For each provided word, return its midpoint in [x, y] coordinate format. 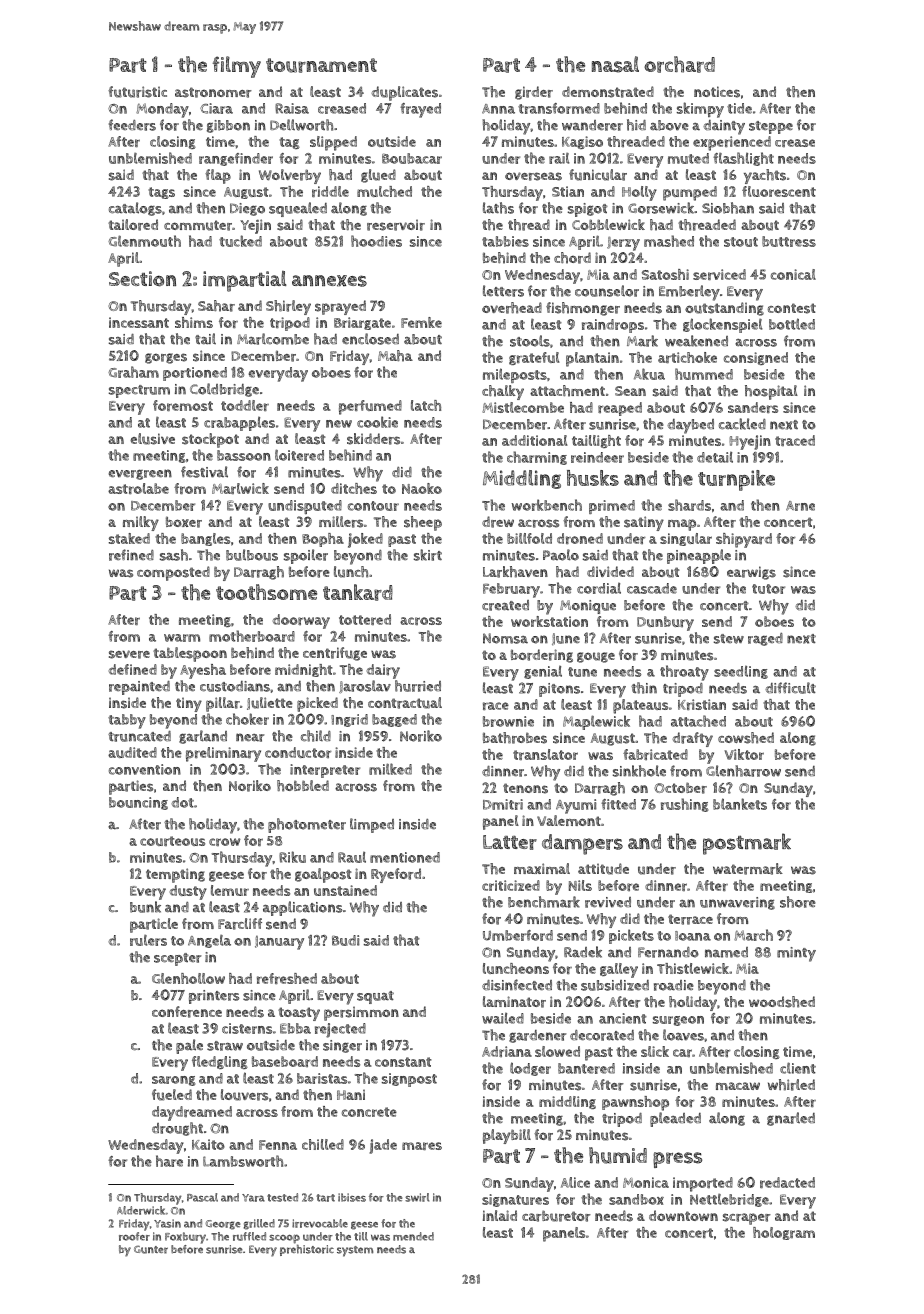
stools [530, 341]
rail [559, 158]
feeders [132, 125]
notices [717, 92]
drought [177, 1129]
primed [612, 507]
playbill [507, 1136]
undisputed [305, 507]
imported [703, 1184]
